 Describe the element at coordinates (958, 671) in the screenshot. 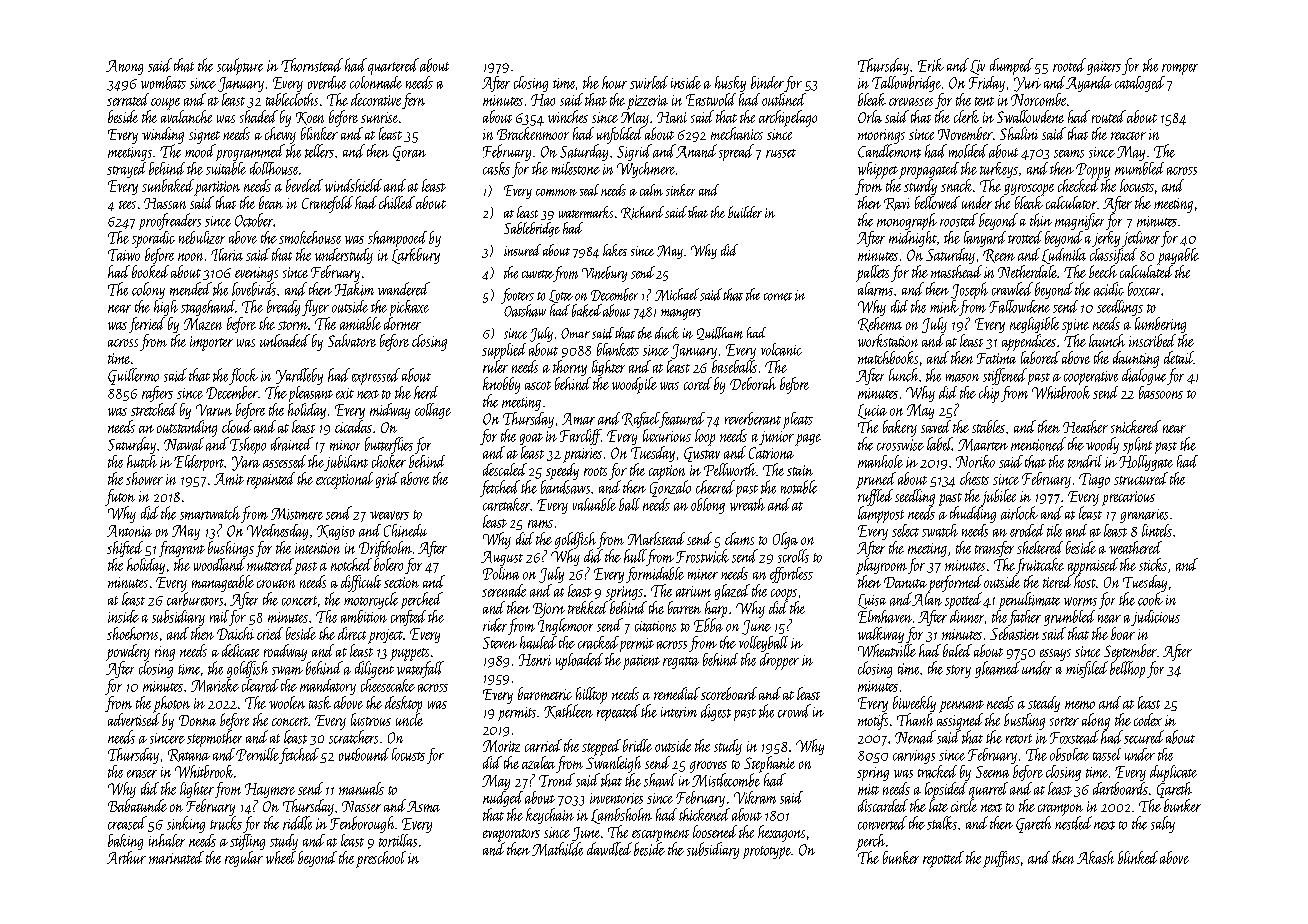

I see `story` at that location.
